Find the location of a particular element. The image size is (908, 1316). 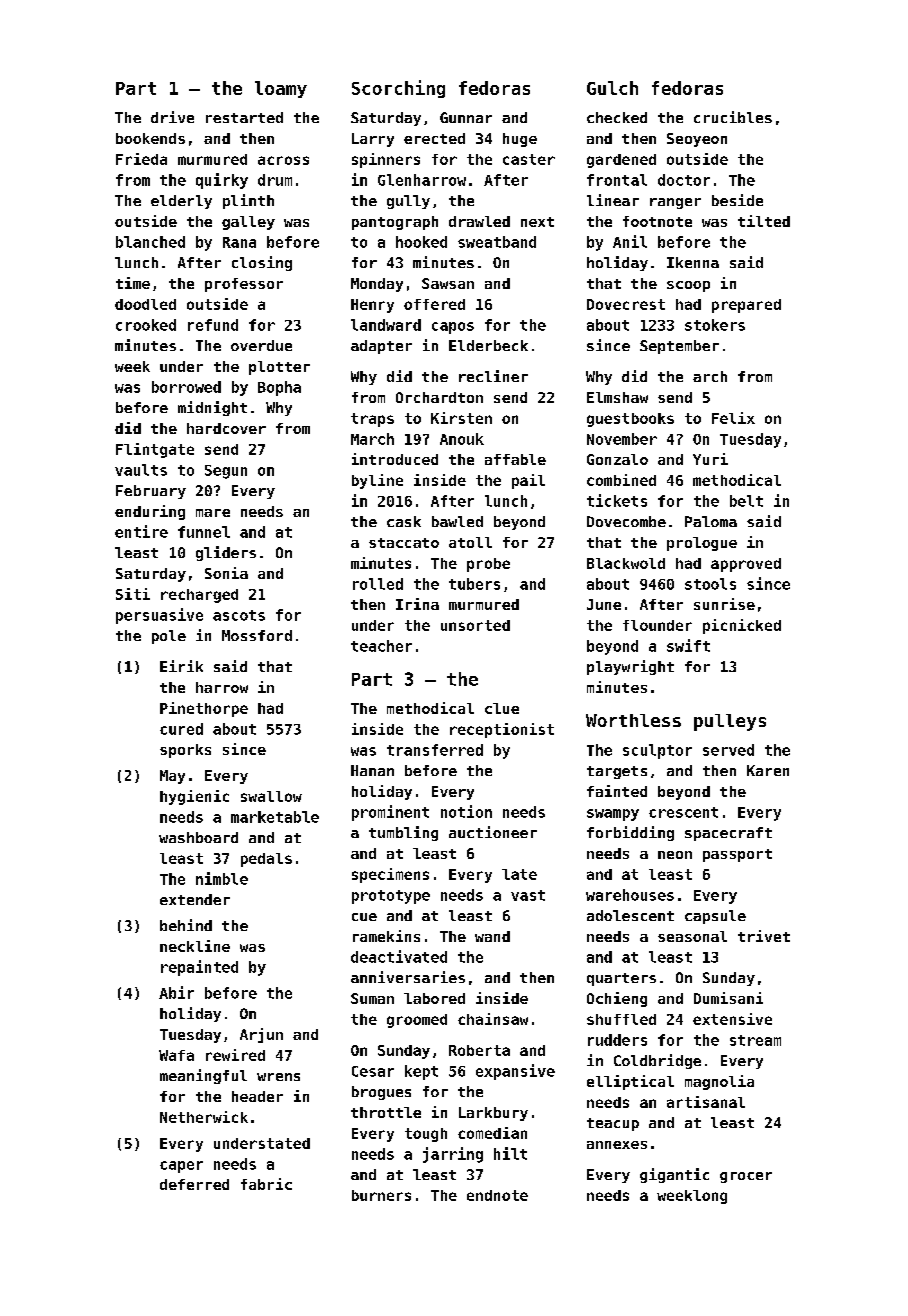

checked is located at coordinates (617, 117).
